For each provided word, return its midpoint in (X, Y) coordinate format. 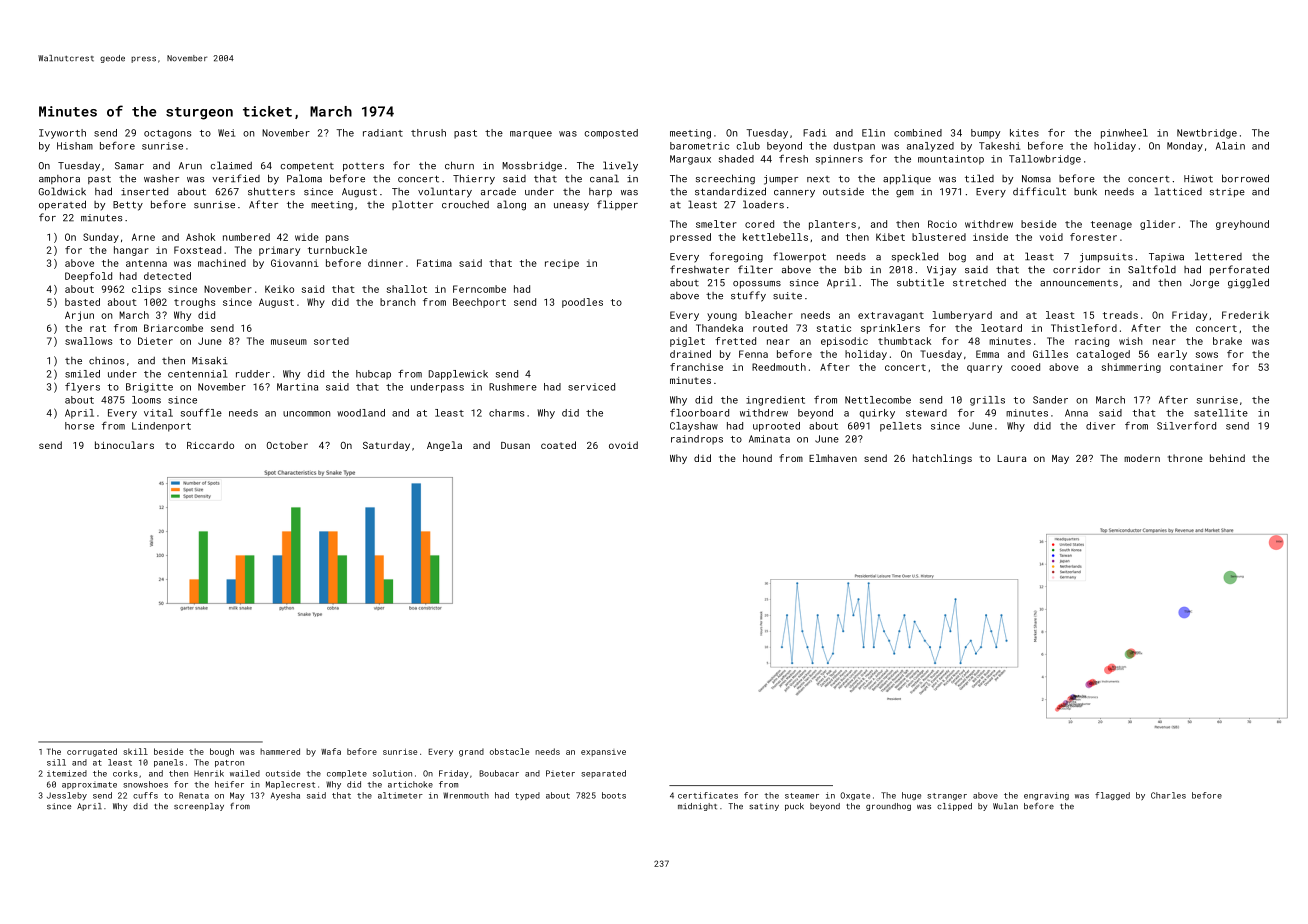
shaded (736, 159)
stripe (1227, 192)
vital (158, 413)
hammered (280, 751)
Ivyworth (62, 134)
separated (603, 774)
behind (1227, 458)
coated (558, 445)
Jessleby (67, 796)
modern (1142, 458)
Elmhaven (833, 458)
